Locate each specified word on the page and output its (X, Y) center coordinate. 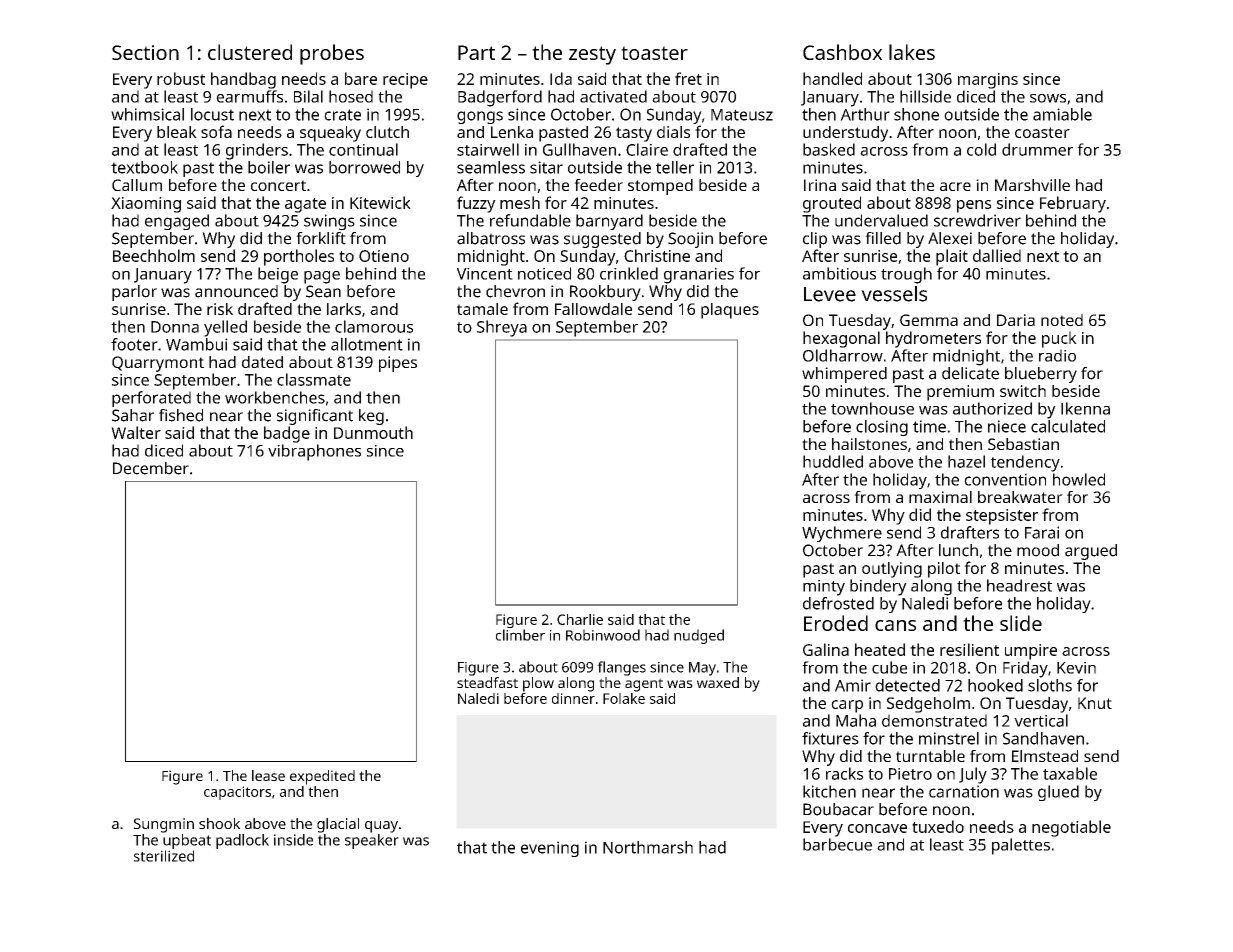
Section (145, 52)
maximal (940, 497)
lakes (912, 52)
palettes (1021, 846)
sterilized (164, 856)
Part (476, 52)
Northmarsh (648, 847)
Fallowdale (593, 309)
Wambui (197, 344)
